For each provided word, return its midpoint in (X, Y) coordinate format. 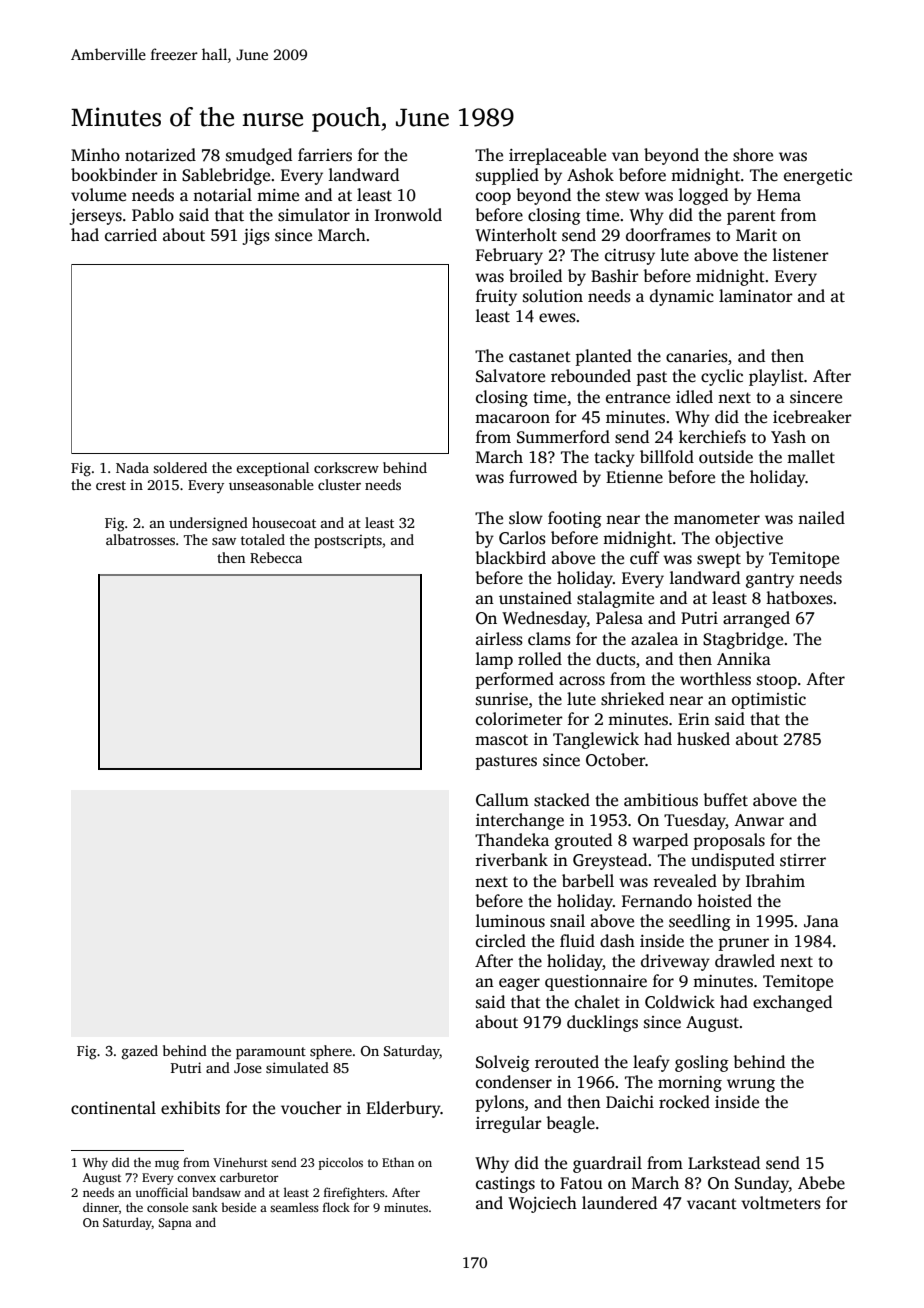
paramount (271, 1053)
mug (167, 1165)
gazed (140, 1052)
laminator (756, 295)
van (625, 156)
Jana (821, 921)
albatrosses (140, 539)
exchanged (792, 1003)
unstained (535, 598)
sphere (331, 1052)
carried (131, 235)
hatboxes (799, 598)
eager (519, 984)
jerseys (95, 217)
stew (623, 196)
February (509, 256)
